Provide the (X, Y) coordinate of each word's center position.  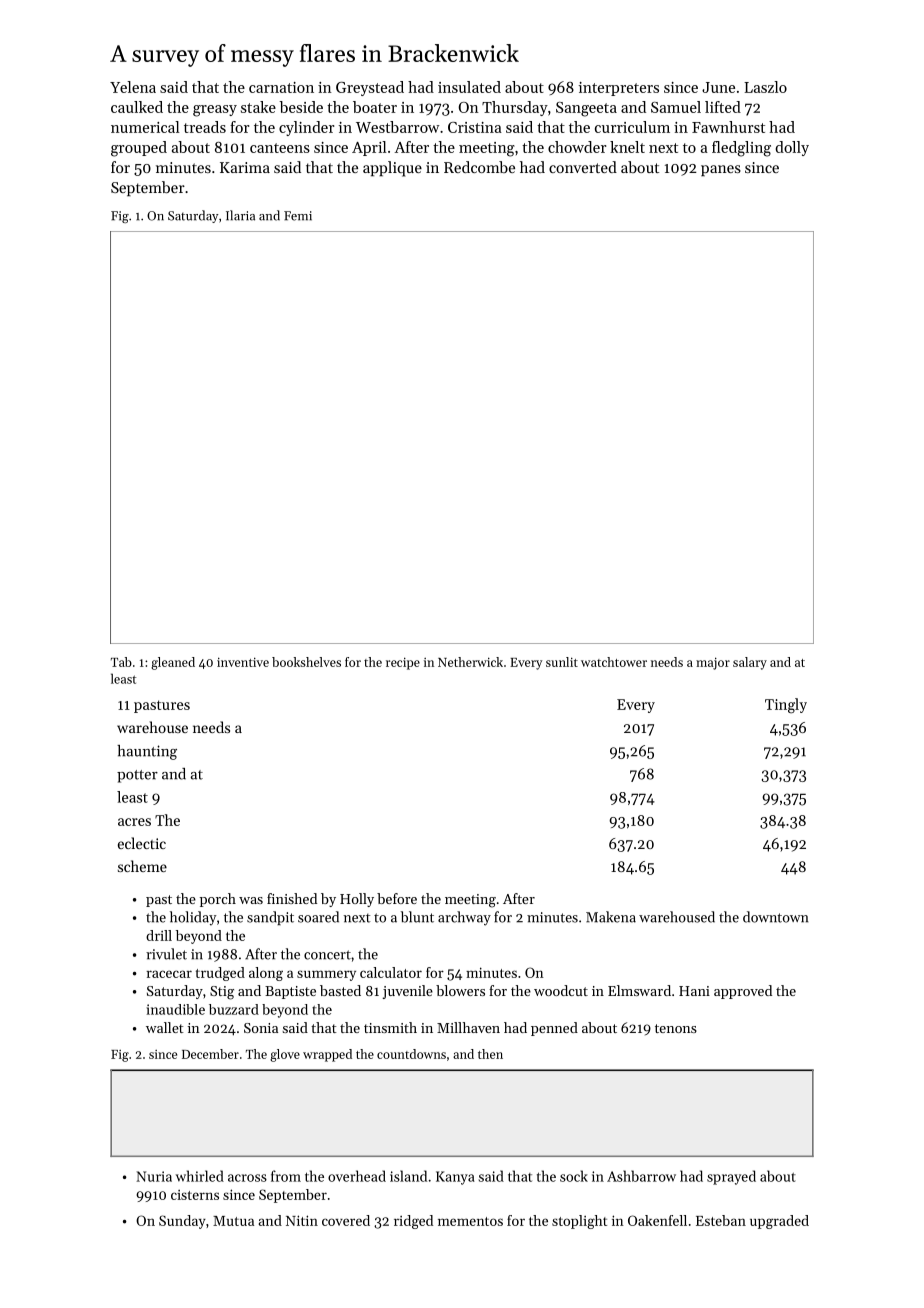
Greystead (370, 88)
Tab (121, 662)
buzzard (234, 1009)
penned (554, 1029)
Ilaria (240, 215)
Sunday (182, 1222)
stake (258, 107)
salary (750, 663)
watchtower (614, 662)
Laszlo (765, 87)
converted (583, 167)
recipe (403, 663)
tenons (676, 1028)
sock (574, 1176)
